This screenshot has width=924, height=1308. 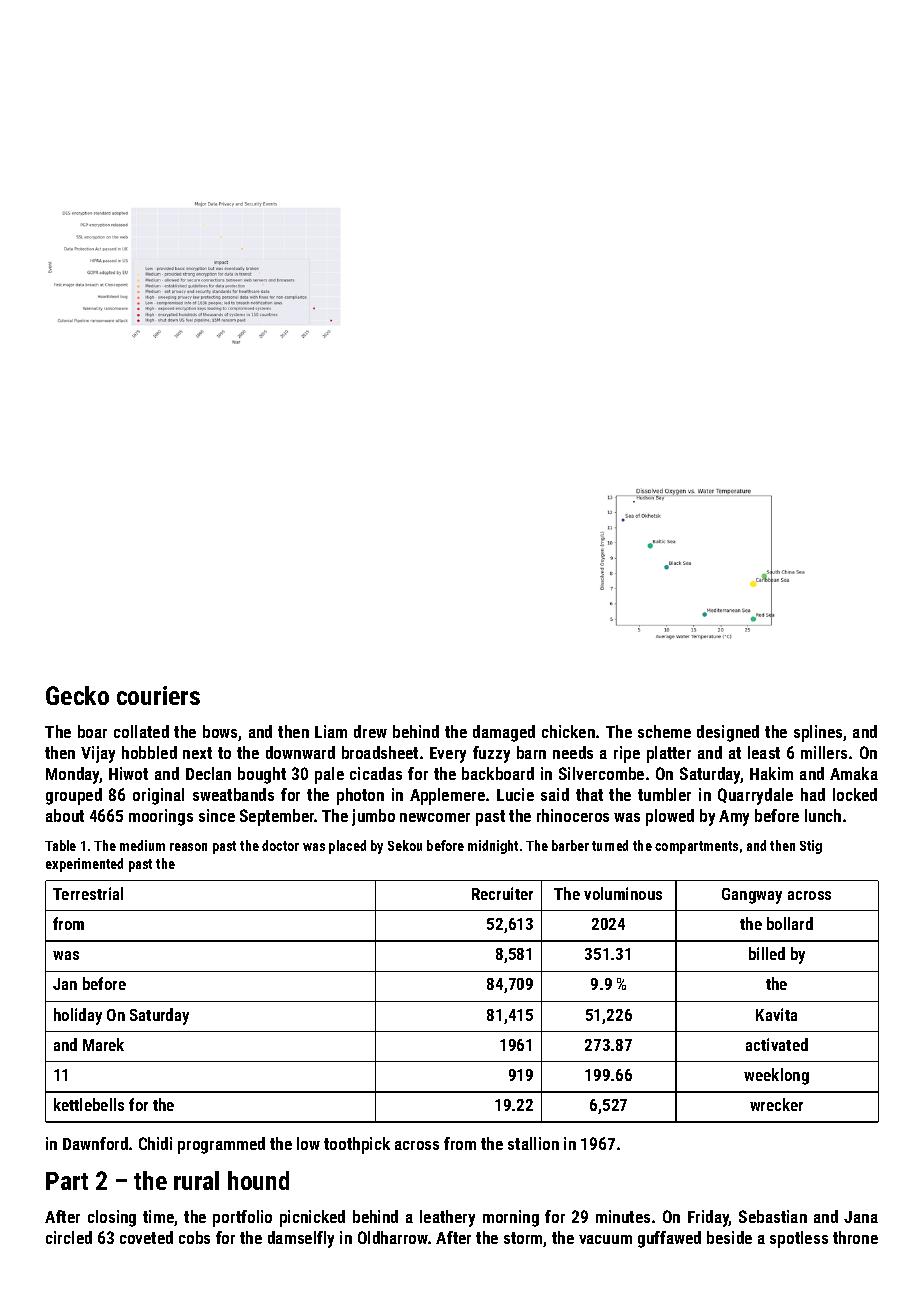 What do you see at coordinates (568, 731) in the screenshot?
I see `chicken` at bounding box center [568, 731].
